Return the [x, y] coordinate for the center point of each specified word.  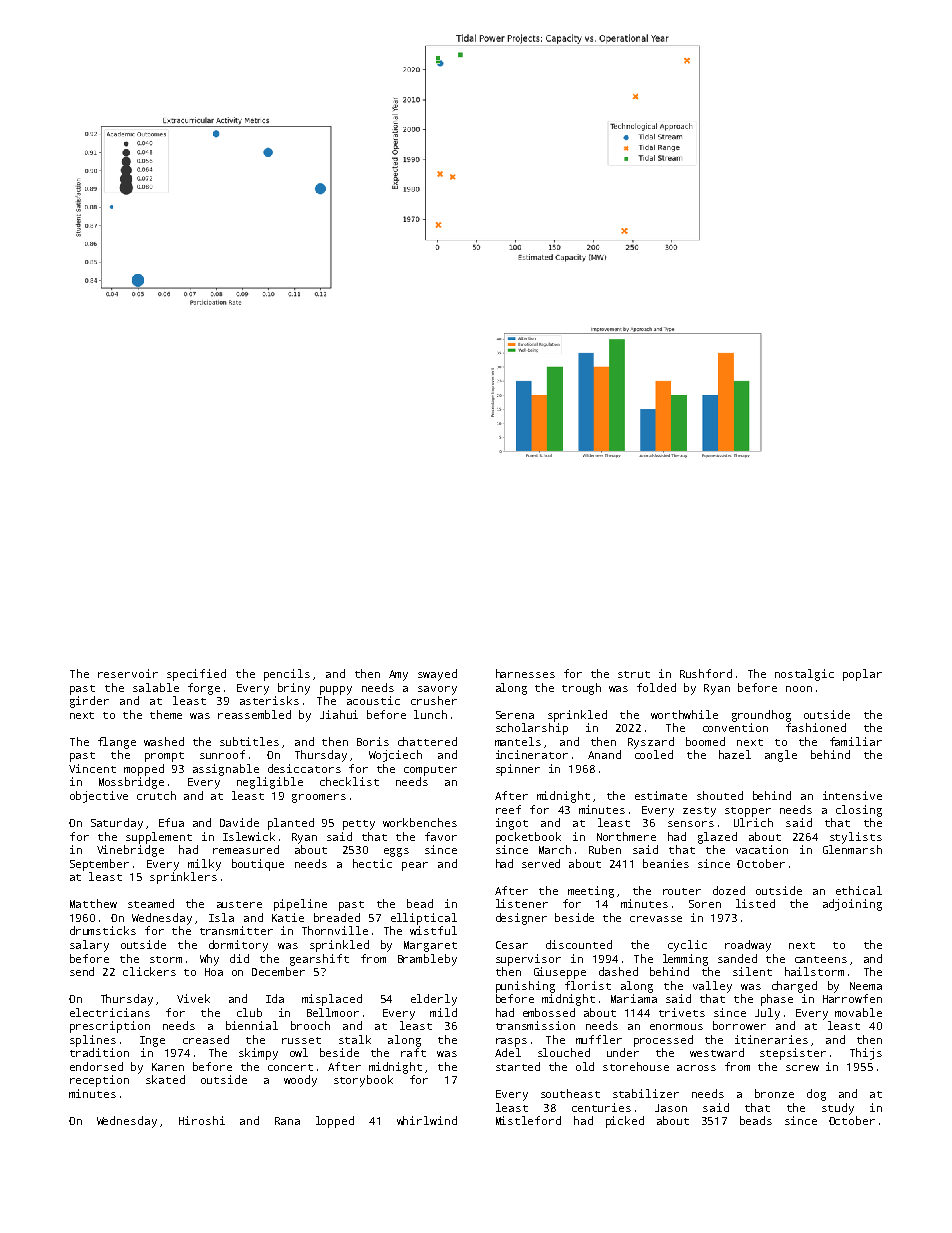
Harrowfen [852, 998]
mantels [518, 741]
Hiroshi [202, 1120]
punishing [525, 987]
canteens [821, 959]
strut [634, 674]
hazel [735, 754]
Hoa [214, 972]
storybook [363, 1081]
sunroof [222, 754]
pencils [287, 675]
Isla [221, 917]
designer [521, 919]
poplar [862, 675]
